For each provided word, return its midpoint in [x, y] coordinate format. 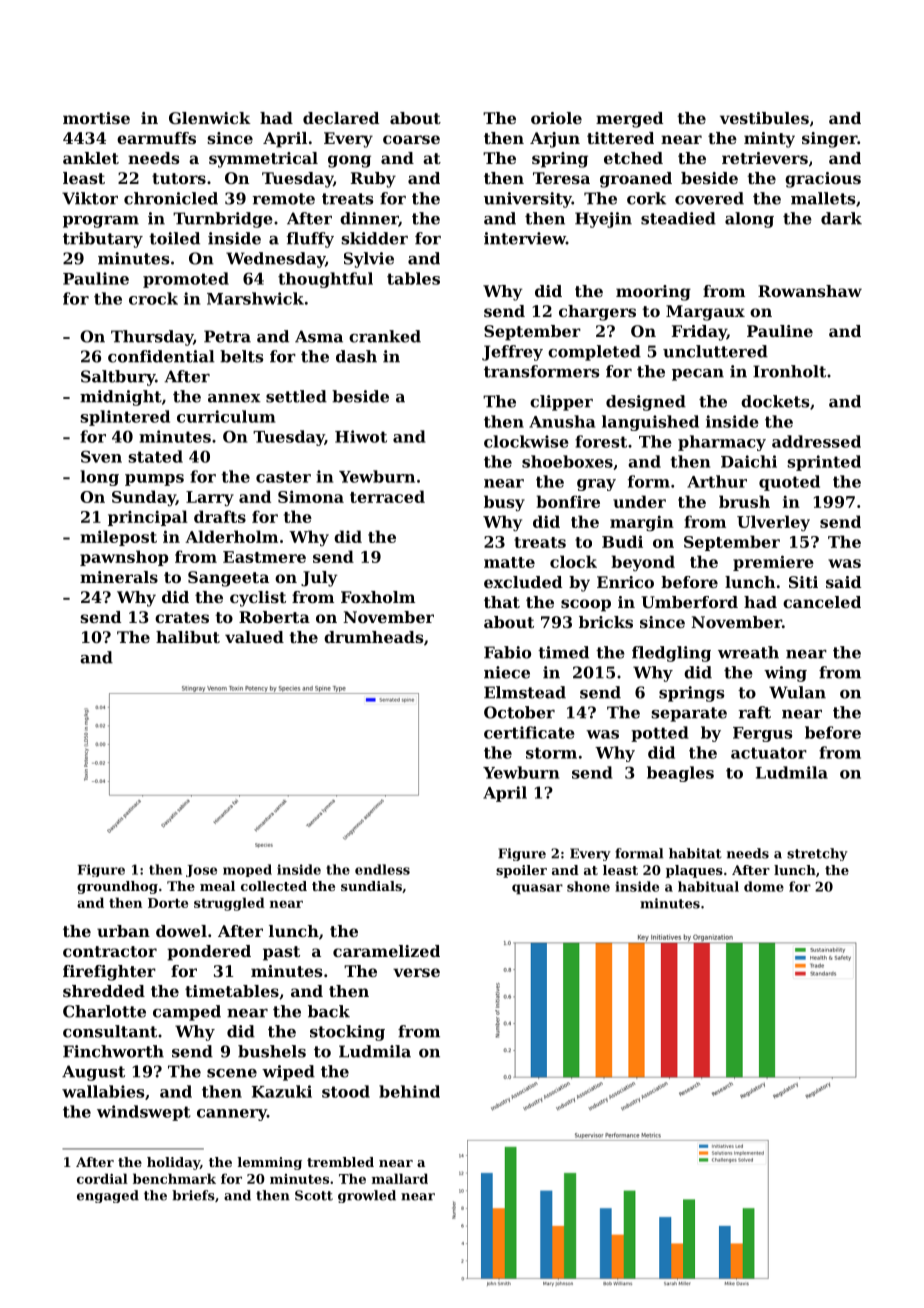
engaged [108, 1196]
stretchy [817, 854]
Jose [201, 871]
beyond [643, 563]
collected [274, 886]
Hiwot [361, 436]
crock [153, 298]
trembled [340, 1162]
